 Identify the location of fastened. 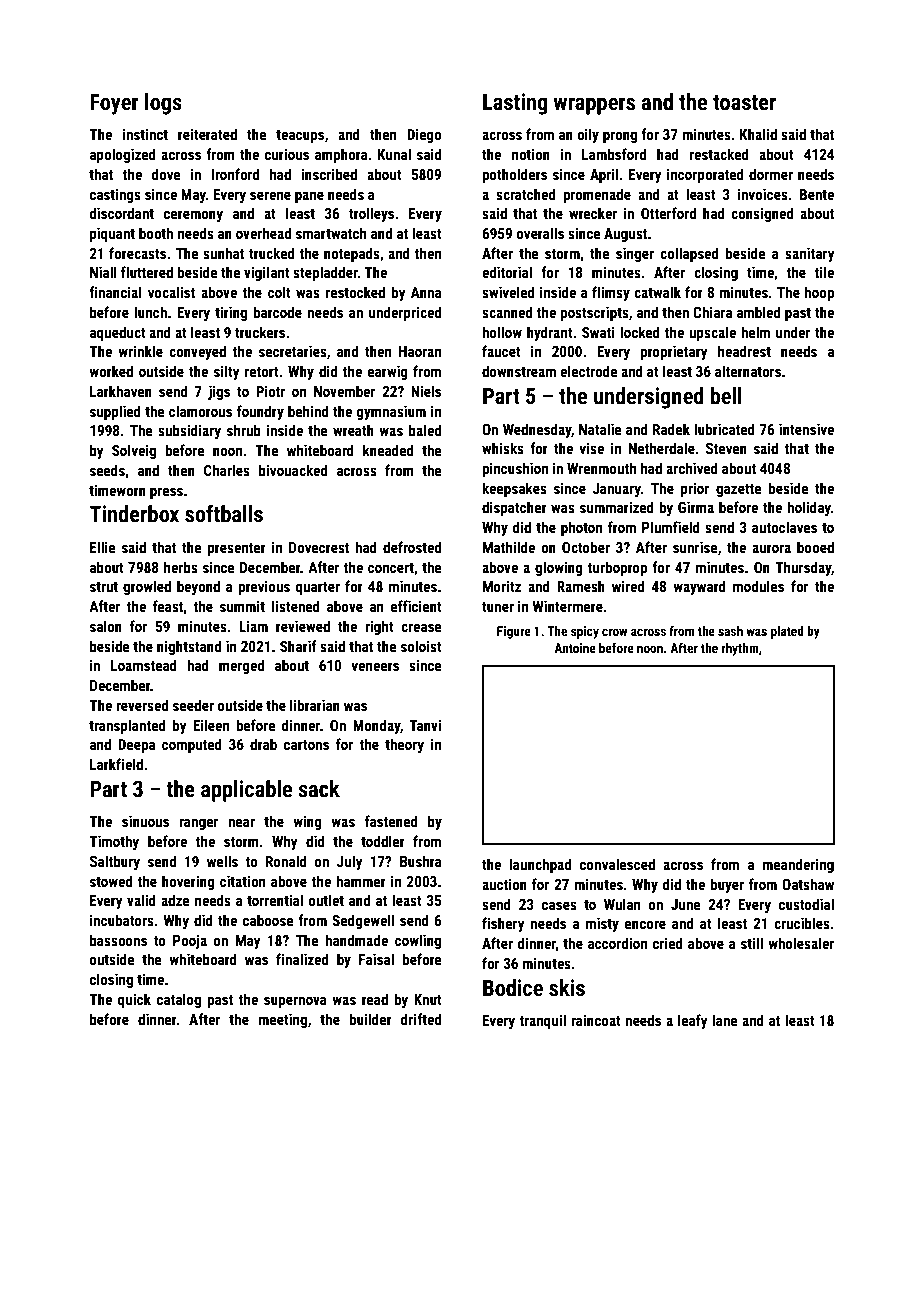
(391, 821).
